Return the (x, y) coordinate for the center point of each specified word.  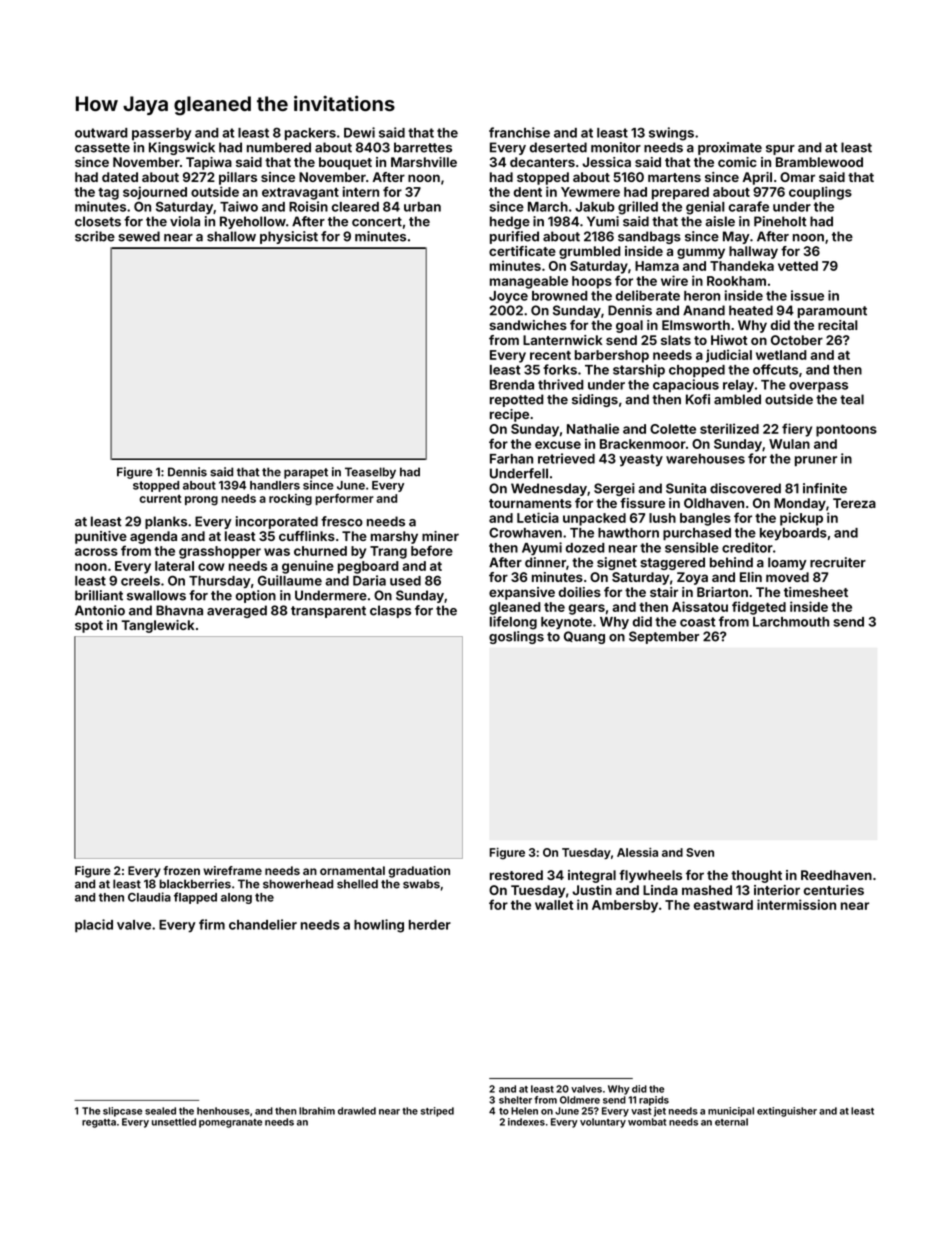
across (96, 552)
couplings (820, 193)
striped (437, 1112)
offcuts (775, 369)
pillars (238, 178)
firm (212, 924)
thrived (561, 384)
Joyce (508, 297)
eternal (731, 1122)
